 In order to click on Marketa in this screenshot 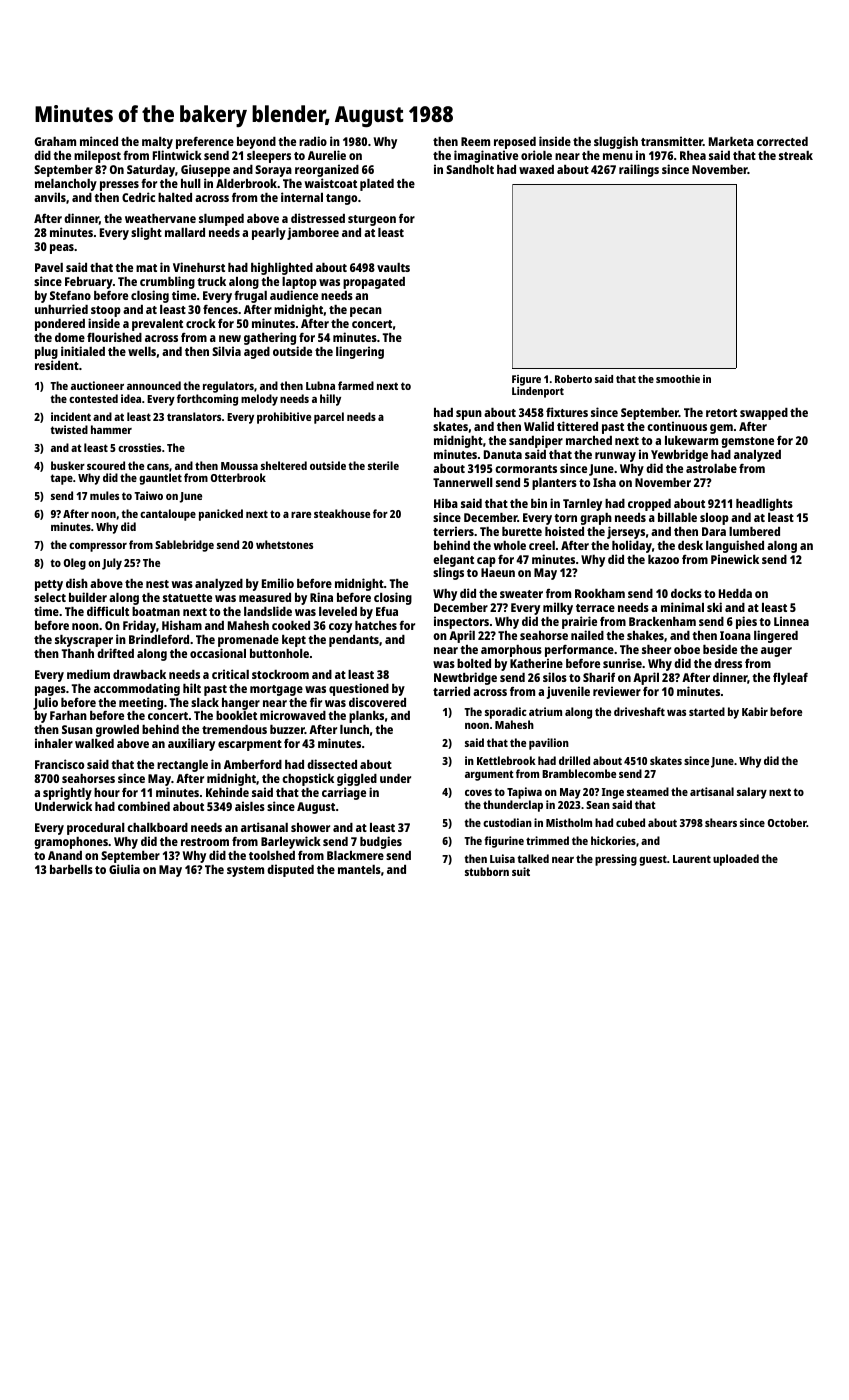, I will do `click(731, 141)`.
